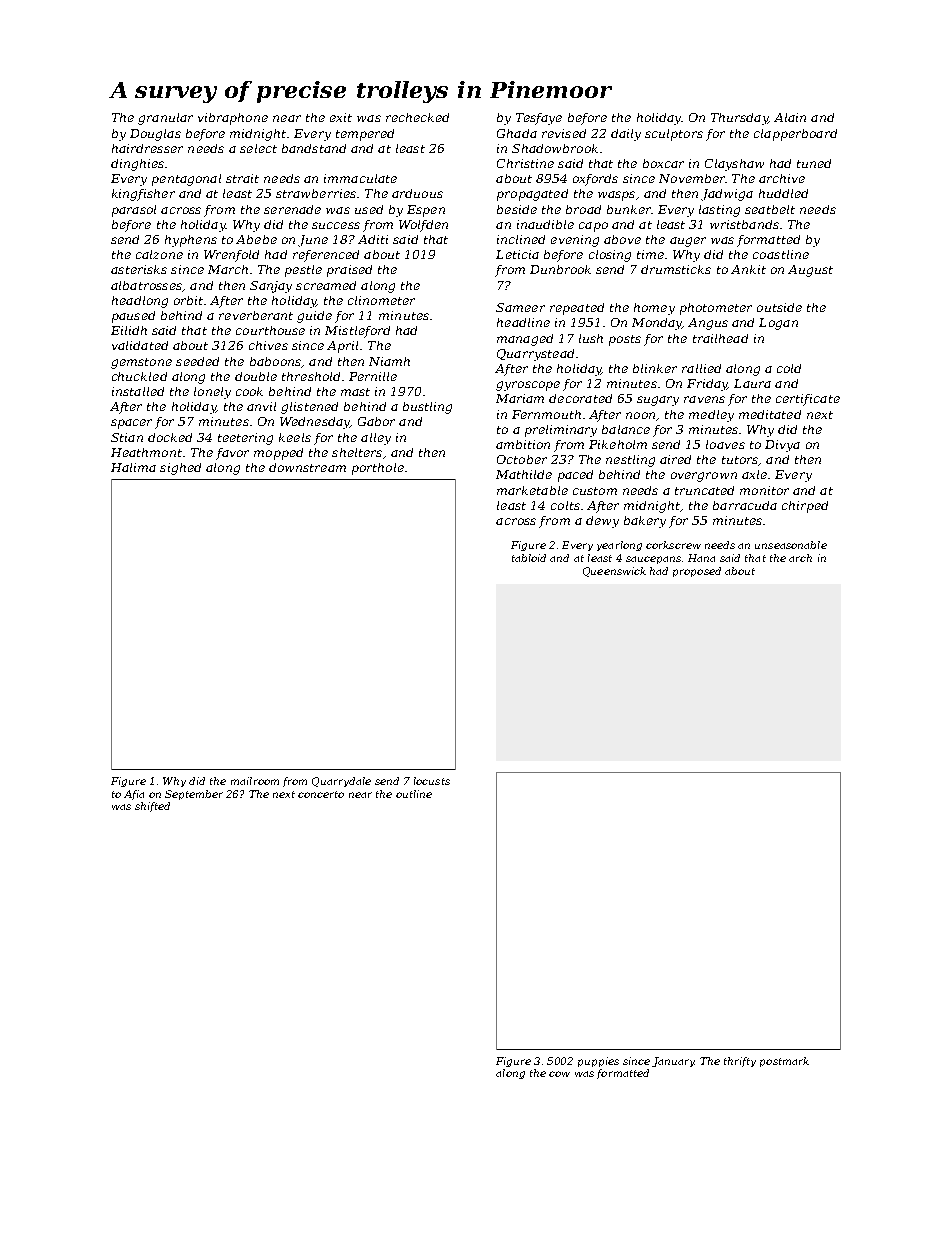 This screenshot has width=952, height=1233. What do you see at coordinates (194, 795) in the screenshot?
I see `September` at bounding box center [194, 795].
